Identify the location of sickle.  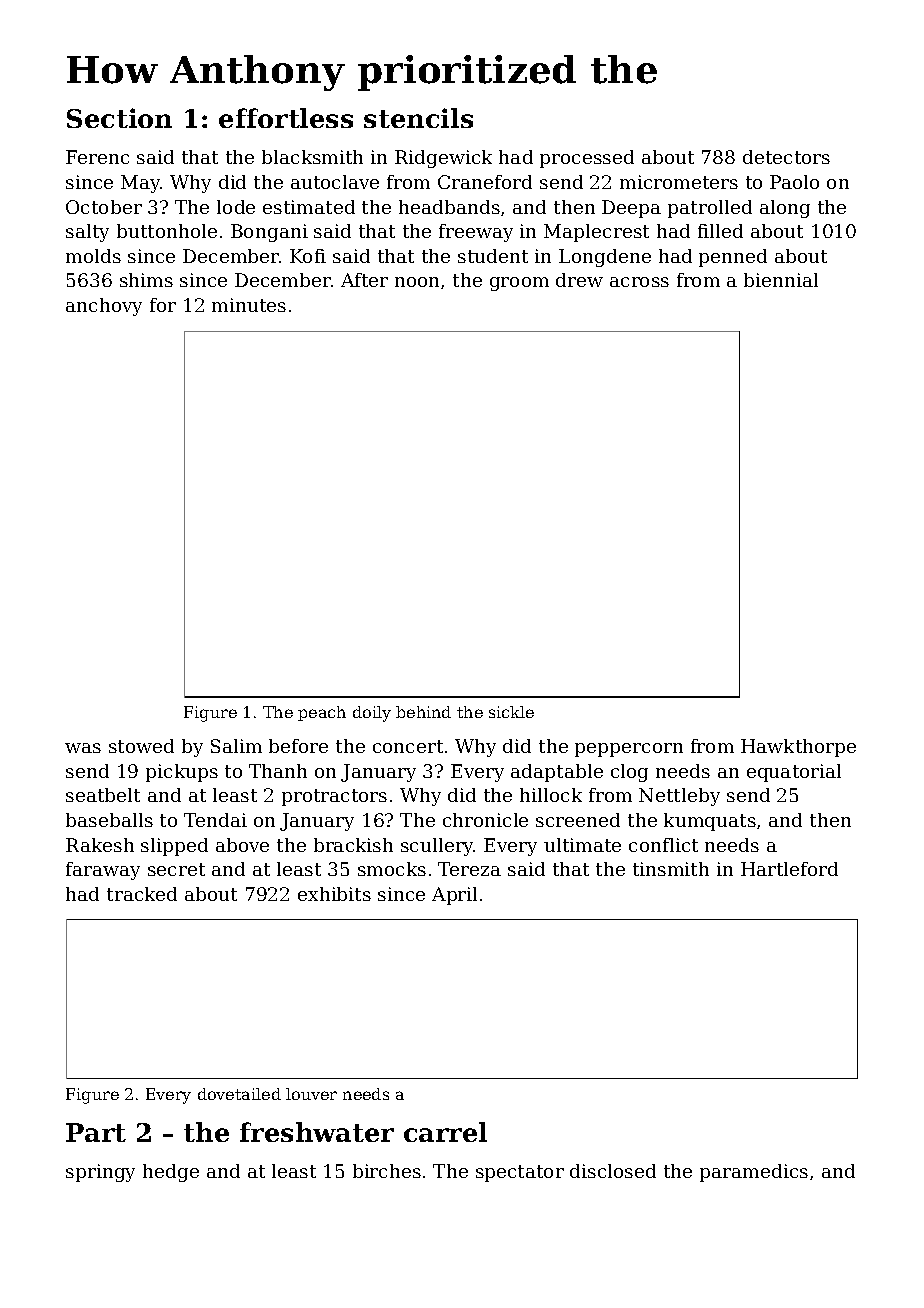
(511, 712).
